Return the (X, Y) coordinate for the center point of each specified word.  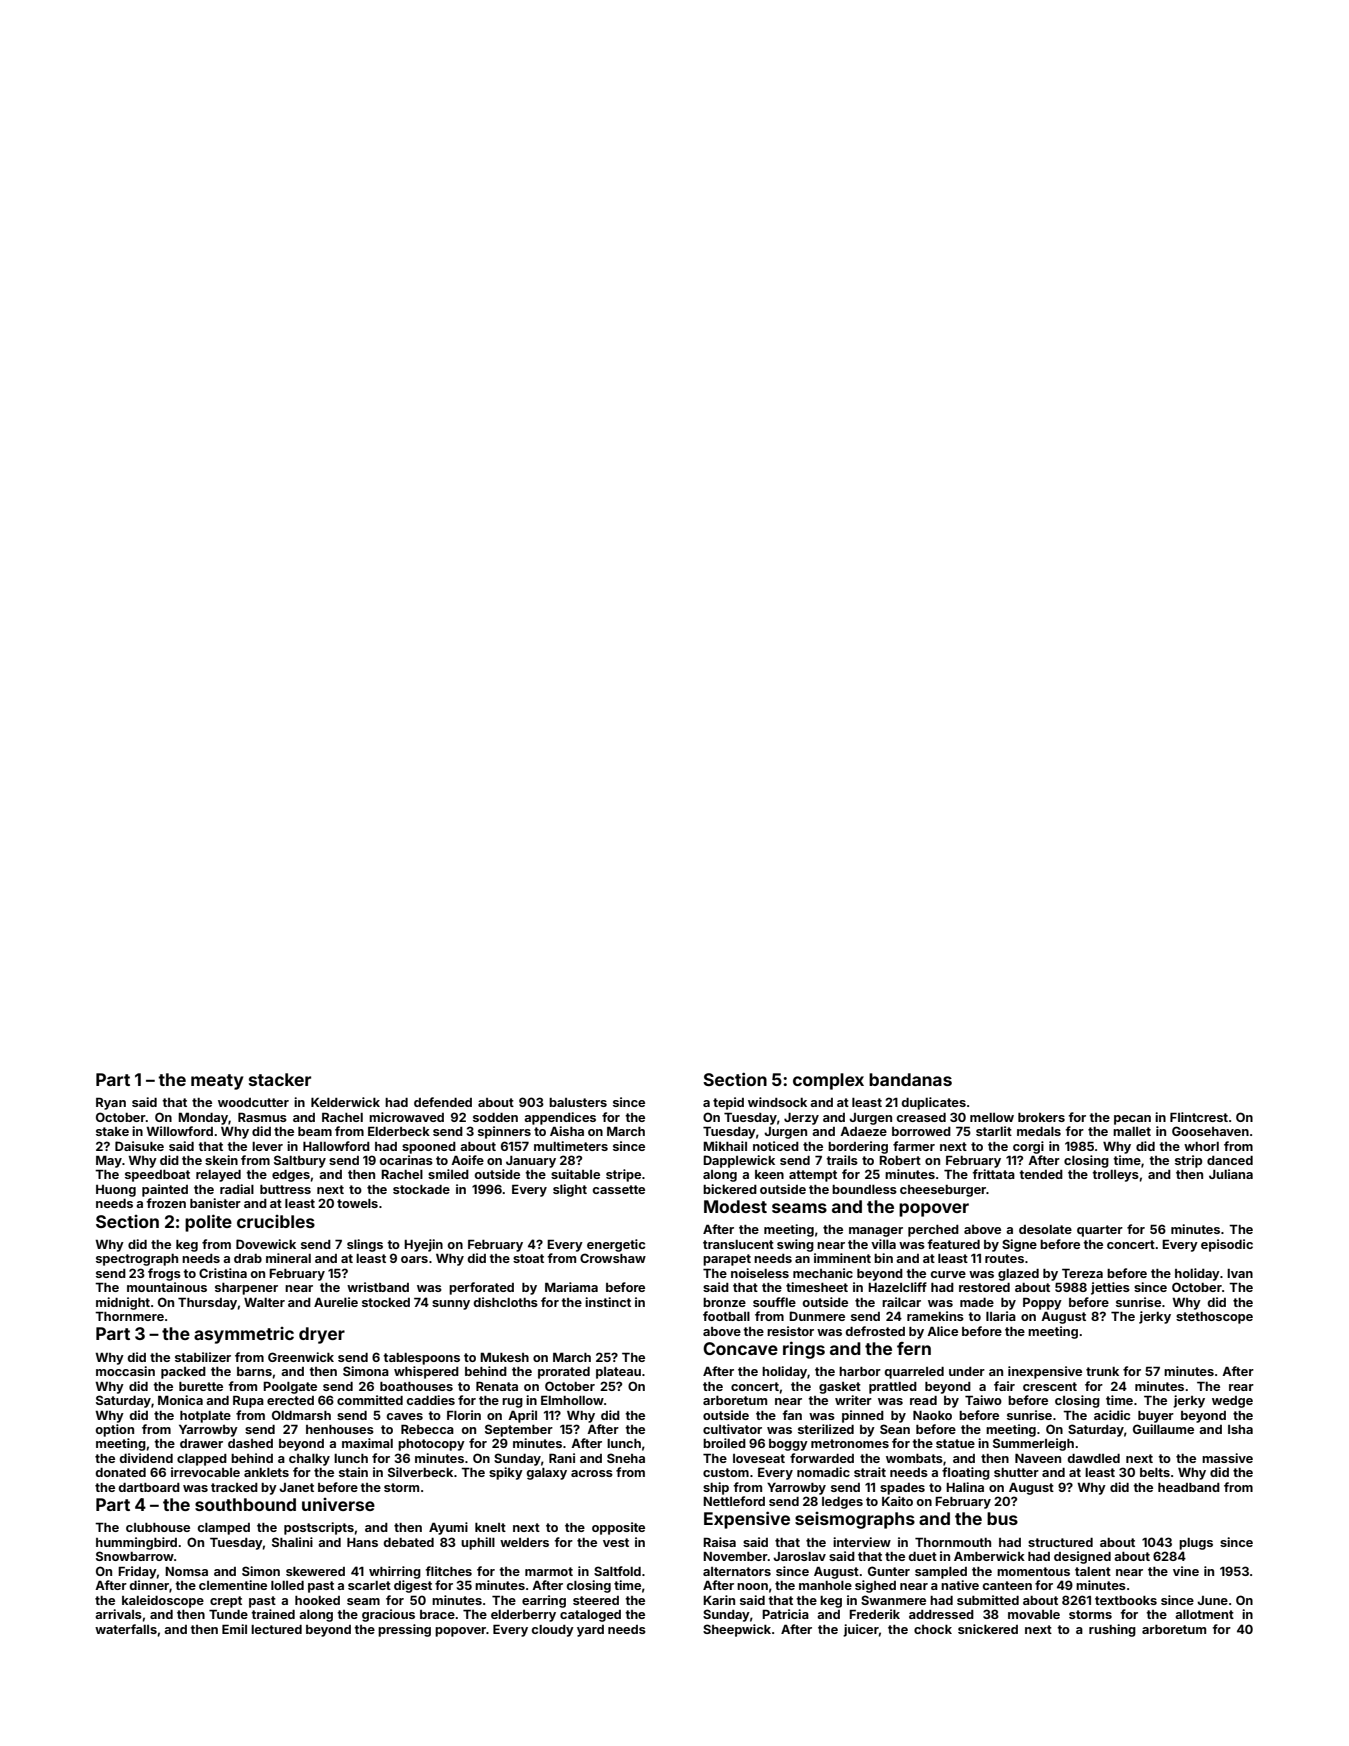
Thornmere (129, 1316)
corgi (1028, 1147)
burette (201, 1386)
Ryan (111, 1103)
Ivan (1240, 1273)
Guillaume (1163, 1429)
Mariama (571, 1287)
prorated (564, 1373)
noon (752, 1586)
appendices (560, 1118)
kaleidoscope (163, 1601)
